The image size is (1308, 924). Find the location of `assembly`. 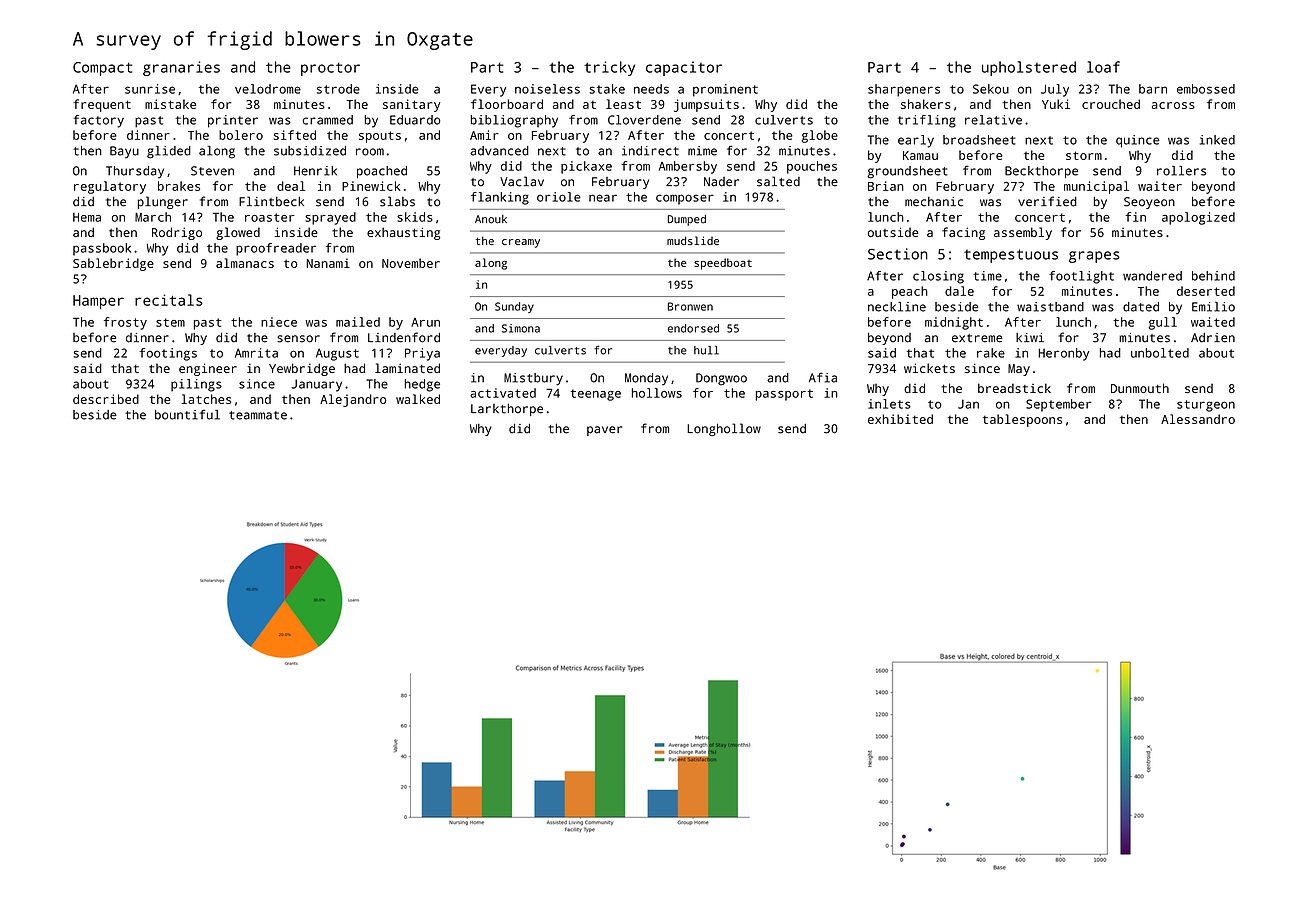

assembly is located at coordinates (1023, 233).
